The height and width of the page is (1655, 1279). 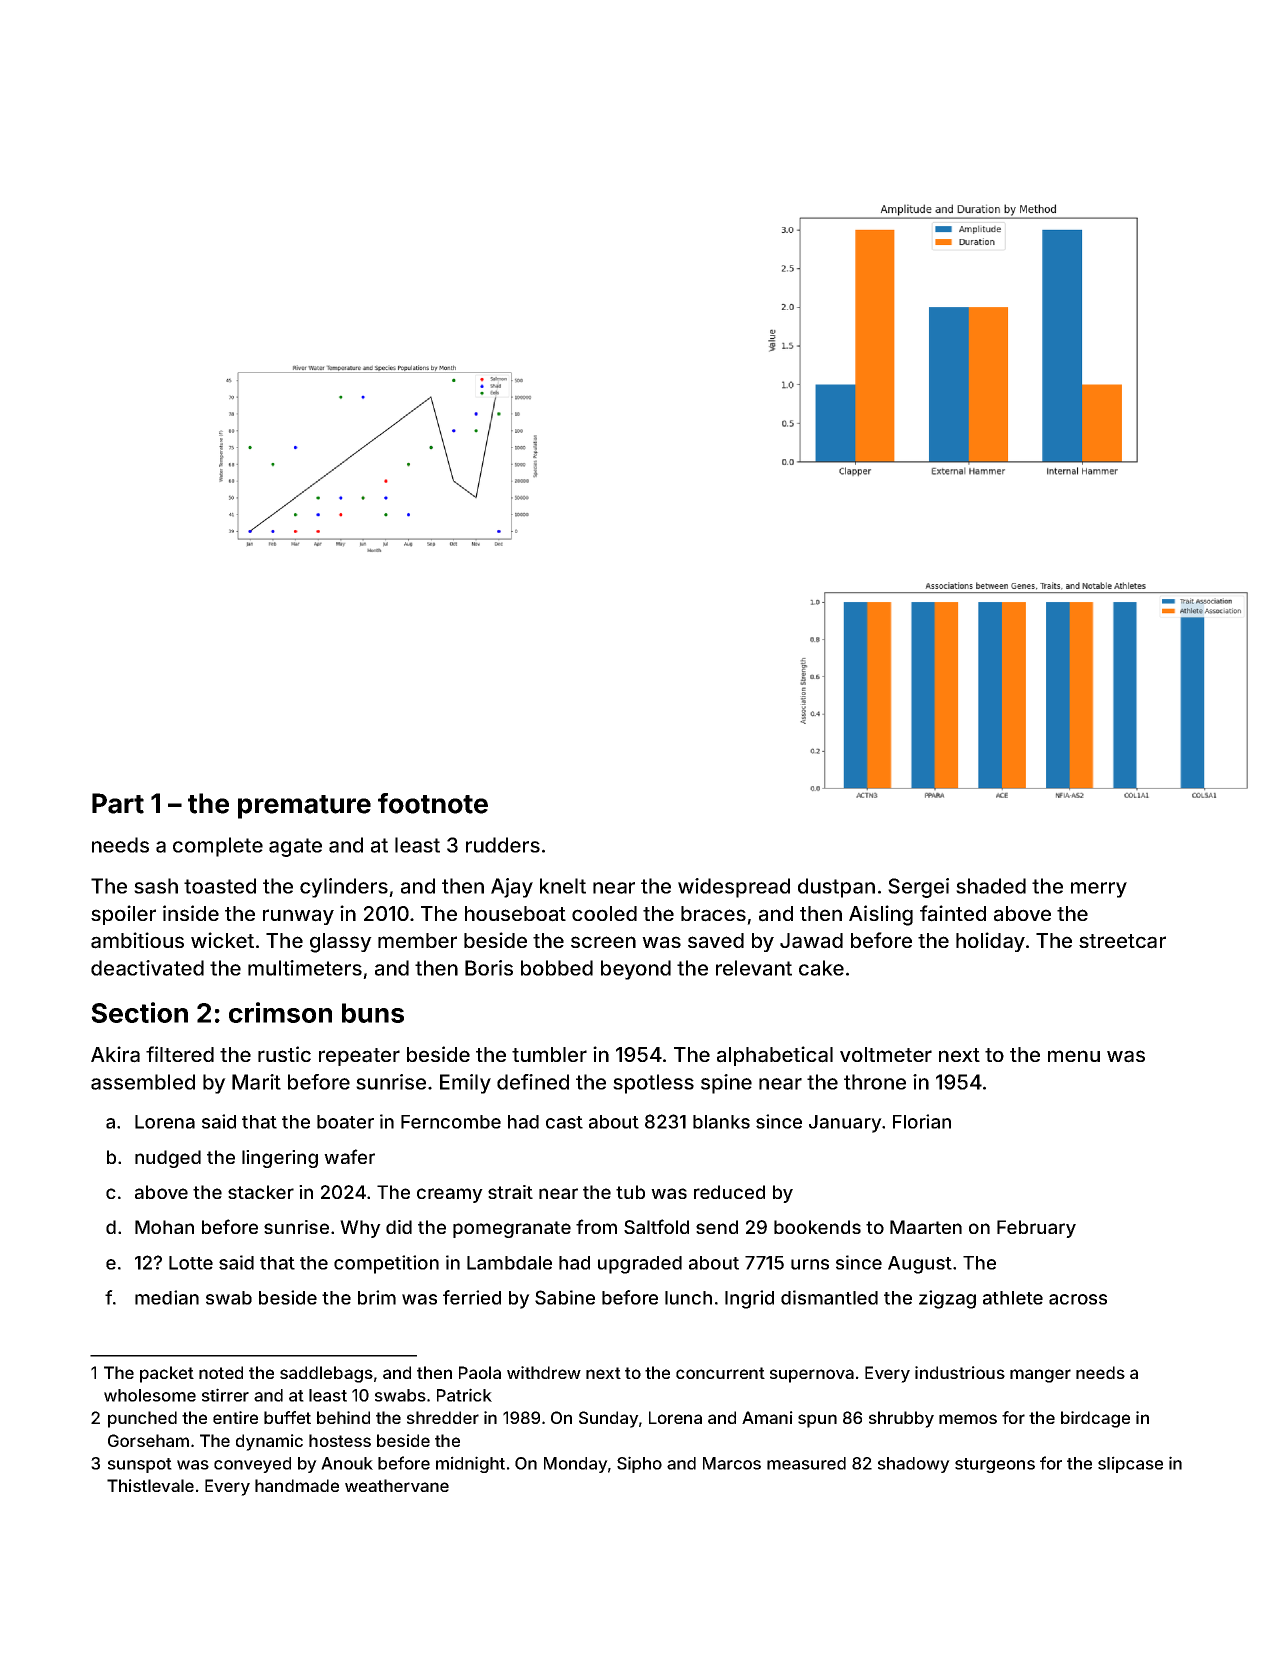 I want to click on assembled, so click(x=143, y=1082).
